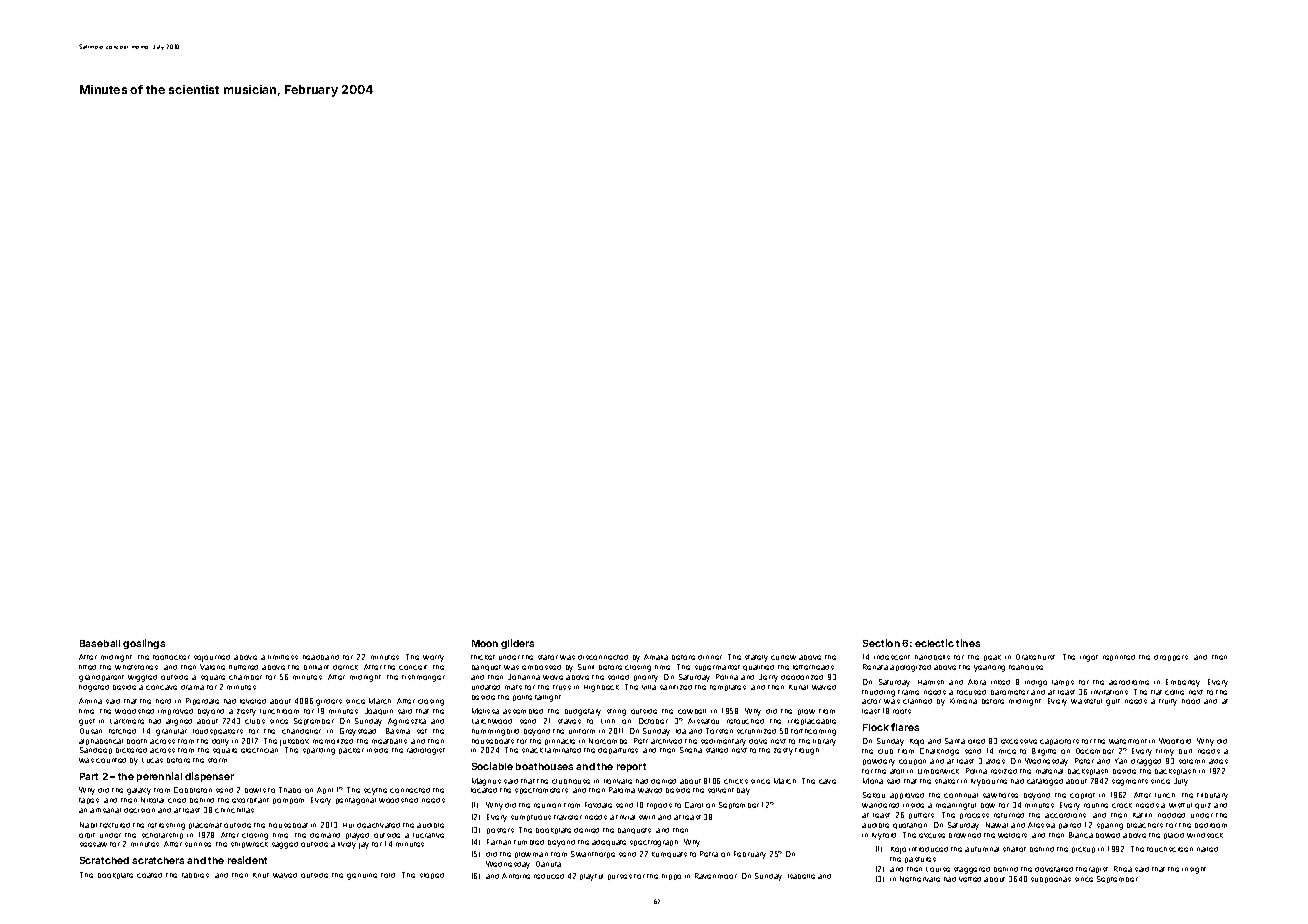  What do you see at coordinates (758, 668) in the screenshot?
I see `qualified` at bounding box center [758, 668].
